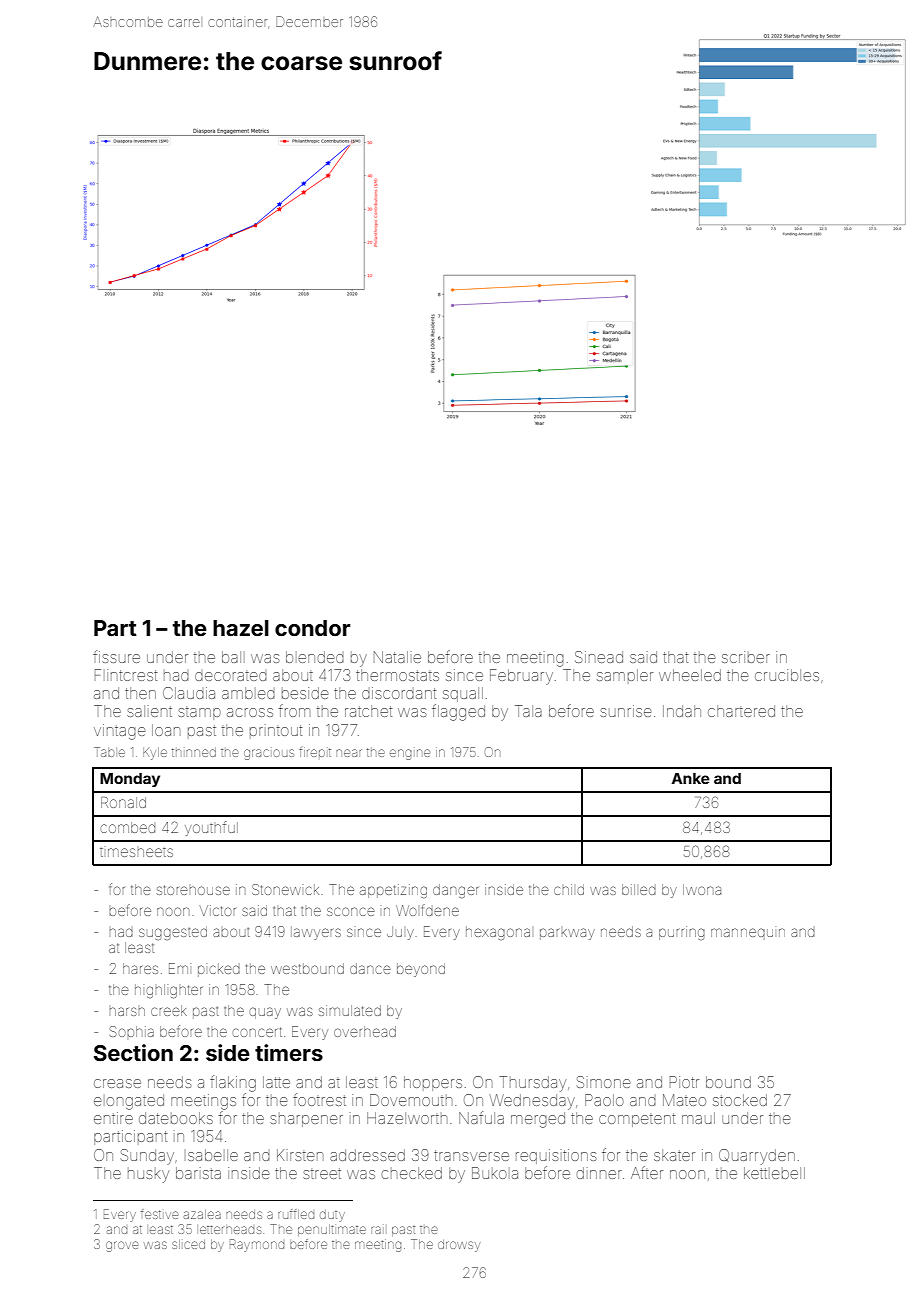  Describe the element at coordinates (188, 1244) in the screenshot. I see `sliced` at that location.
